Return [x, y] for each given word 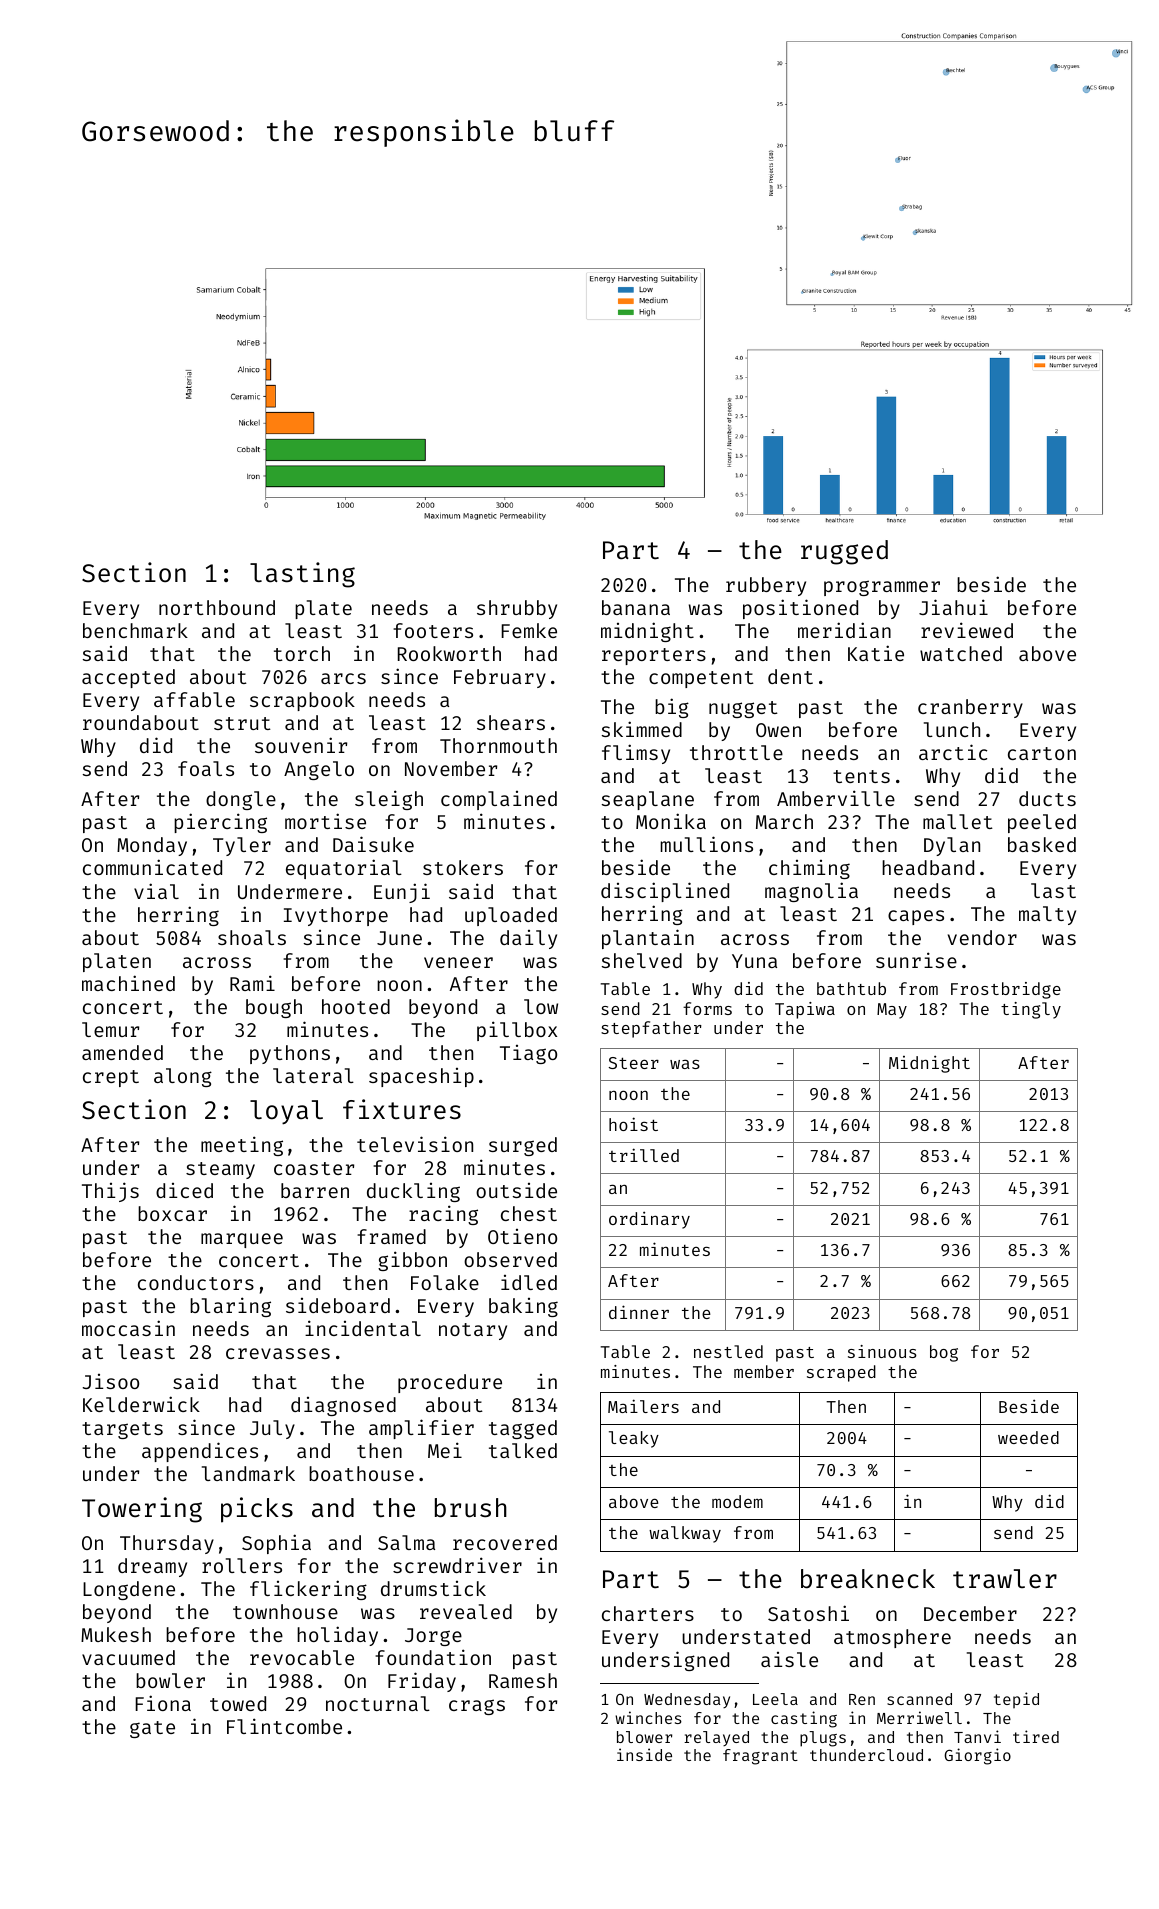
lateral [313, 1075]
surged [523, 1146]
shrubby [517, 609]
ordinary [649, 1220]
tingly [1031, 1010]
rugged [844, 552]
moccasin [128, 1328]
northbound [217, 607]
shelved [642, 960]
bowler [170, 1680]
